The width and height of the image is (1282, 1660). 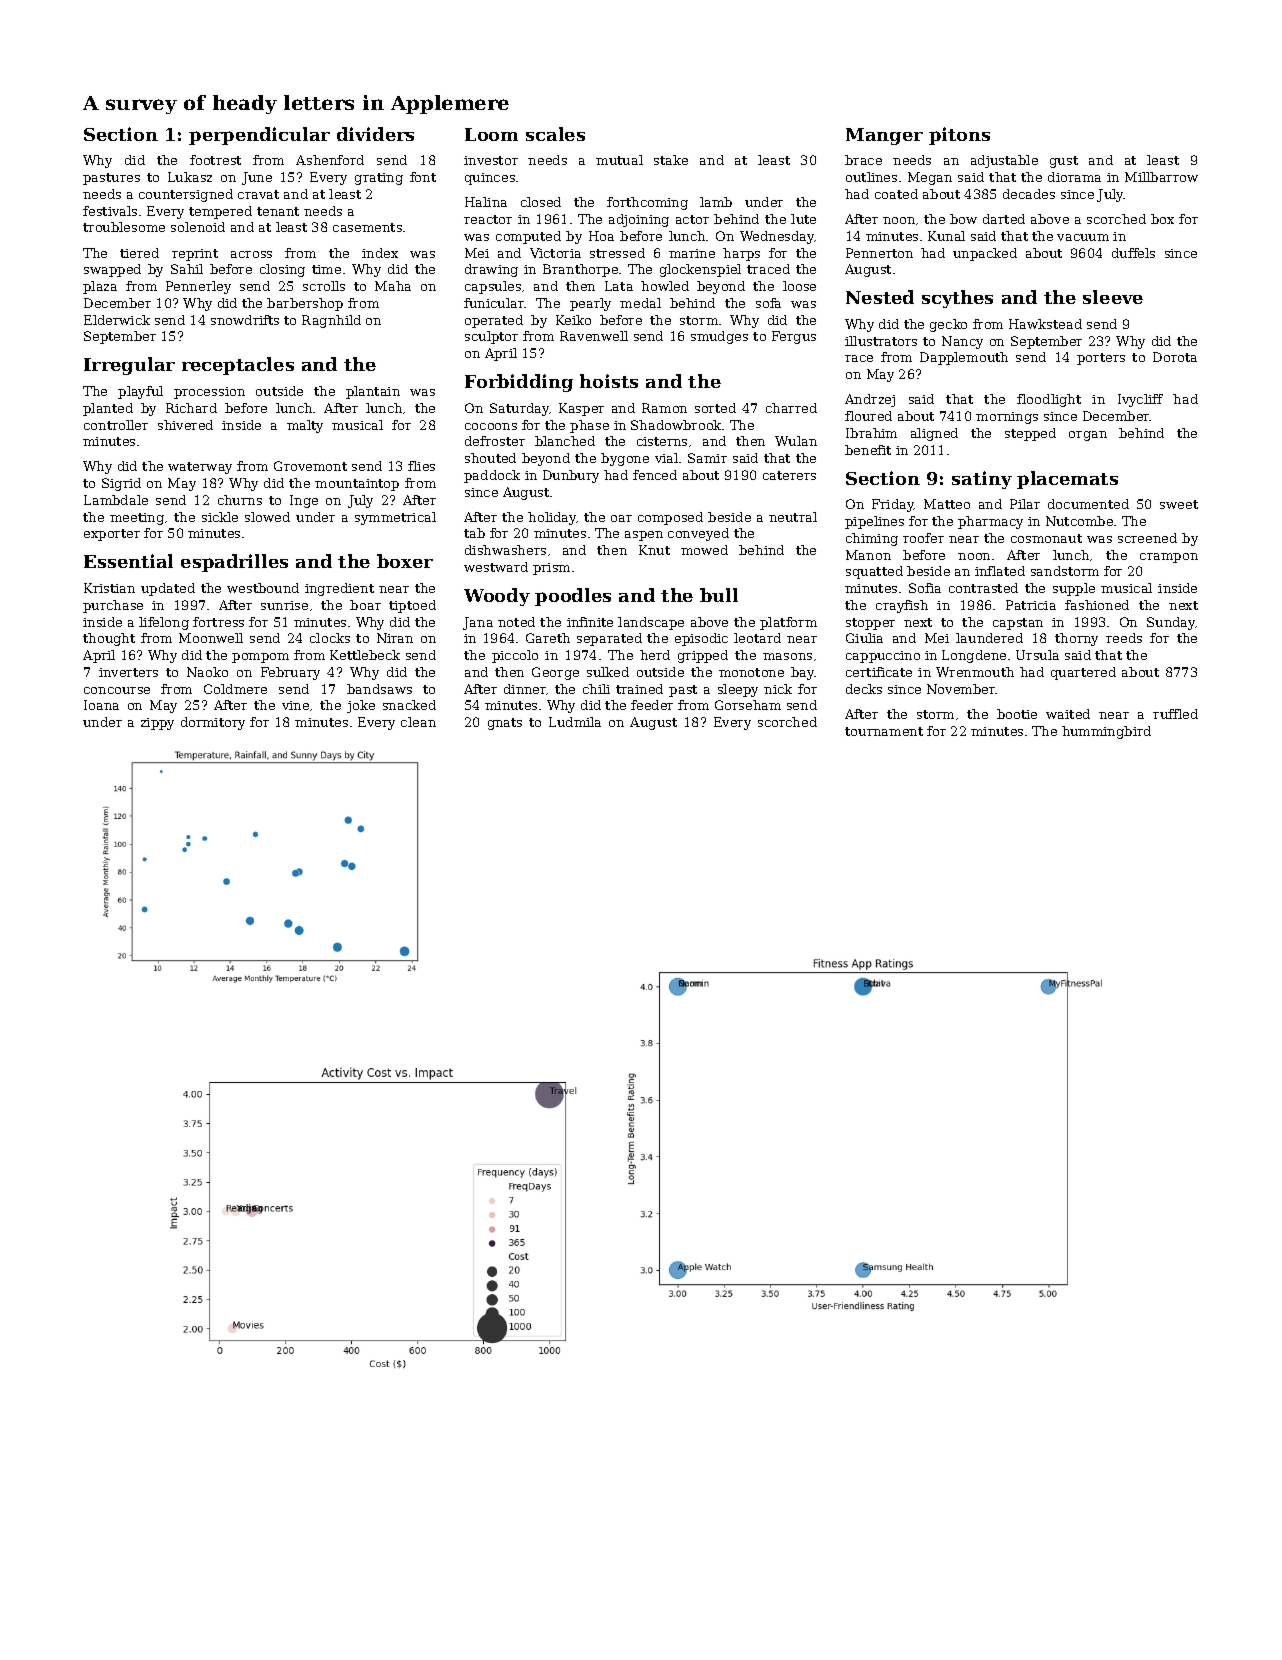 What do you see at coordinates (117, 320) in the image?
I see `Elderwick` at bounding box center [117, 320].
